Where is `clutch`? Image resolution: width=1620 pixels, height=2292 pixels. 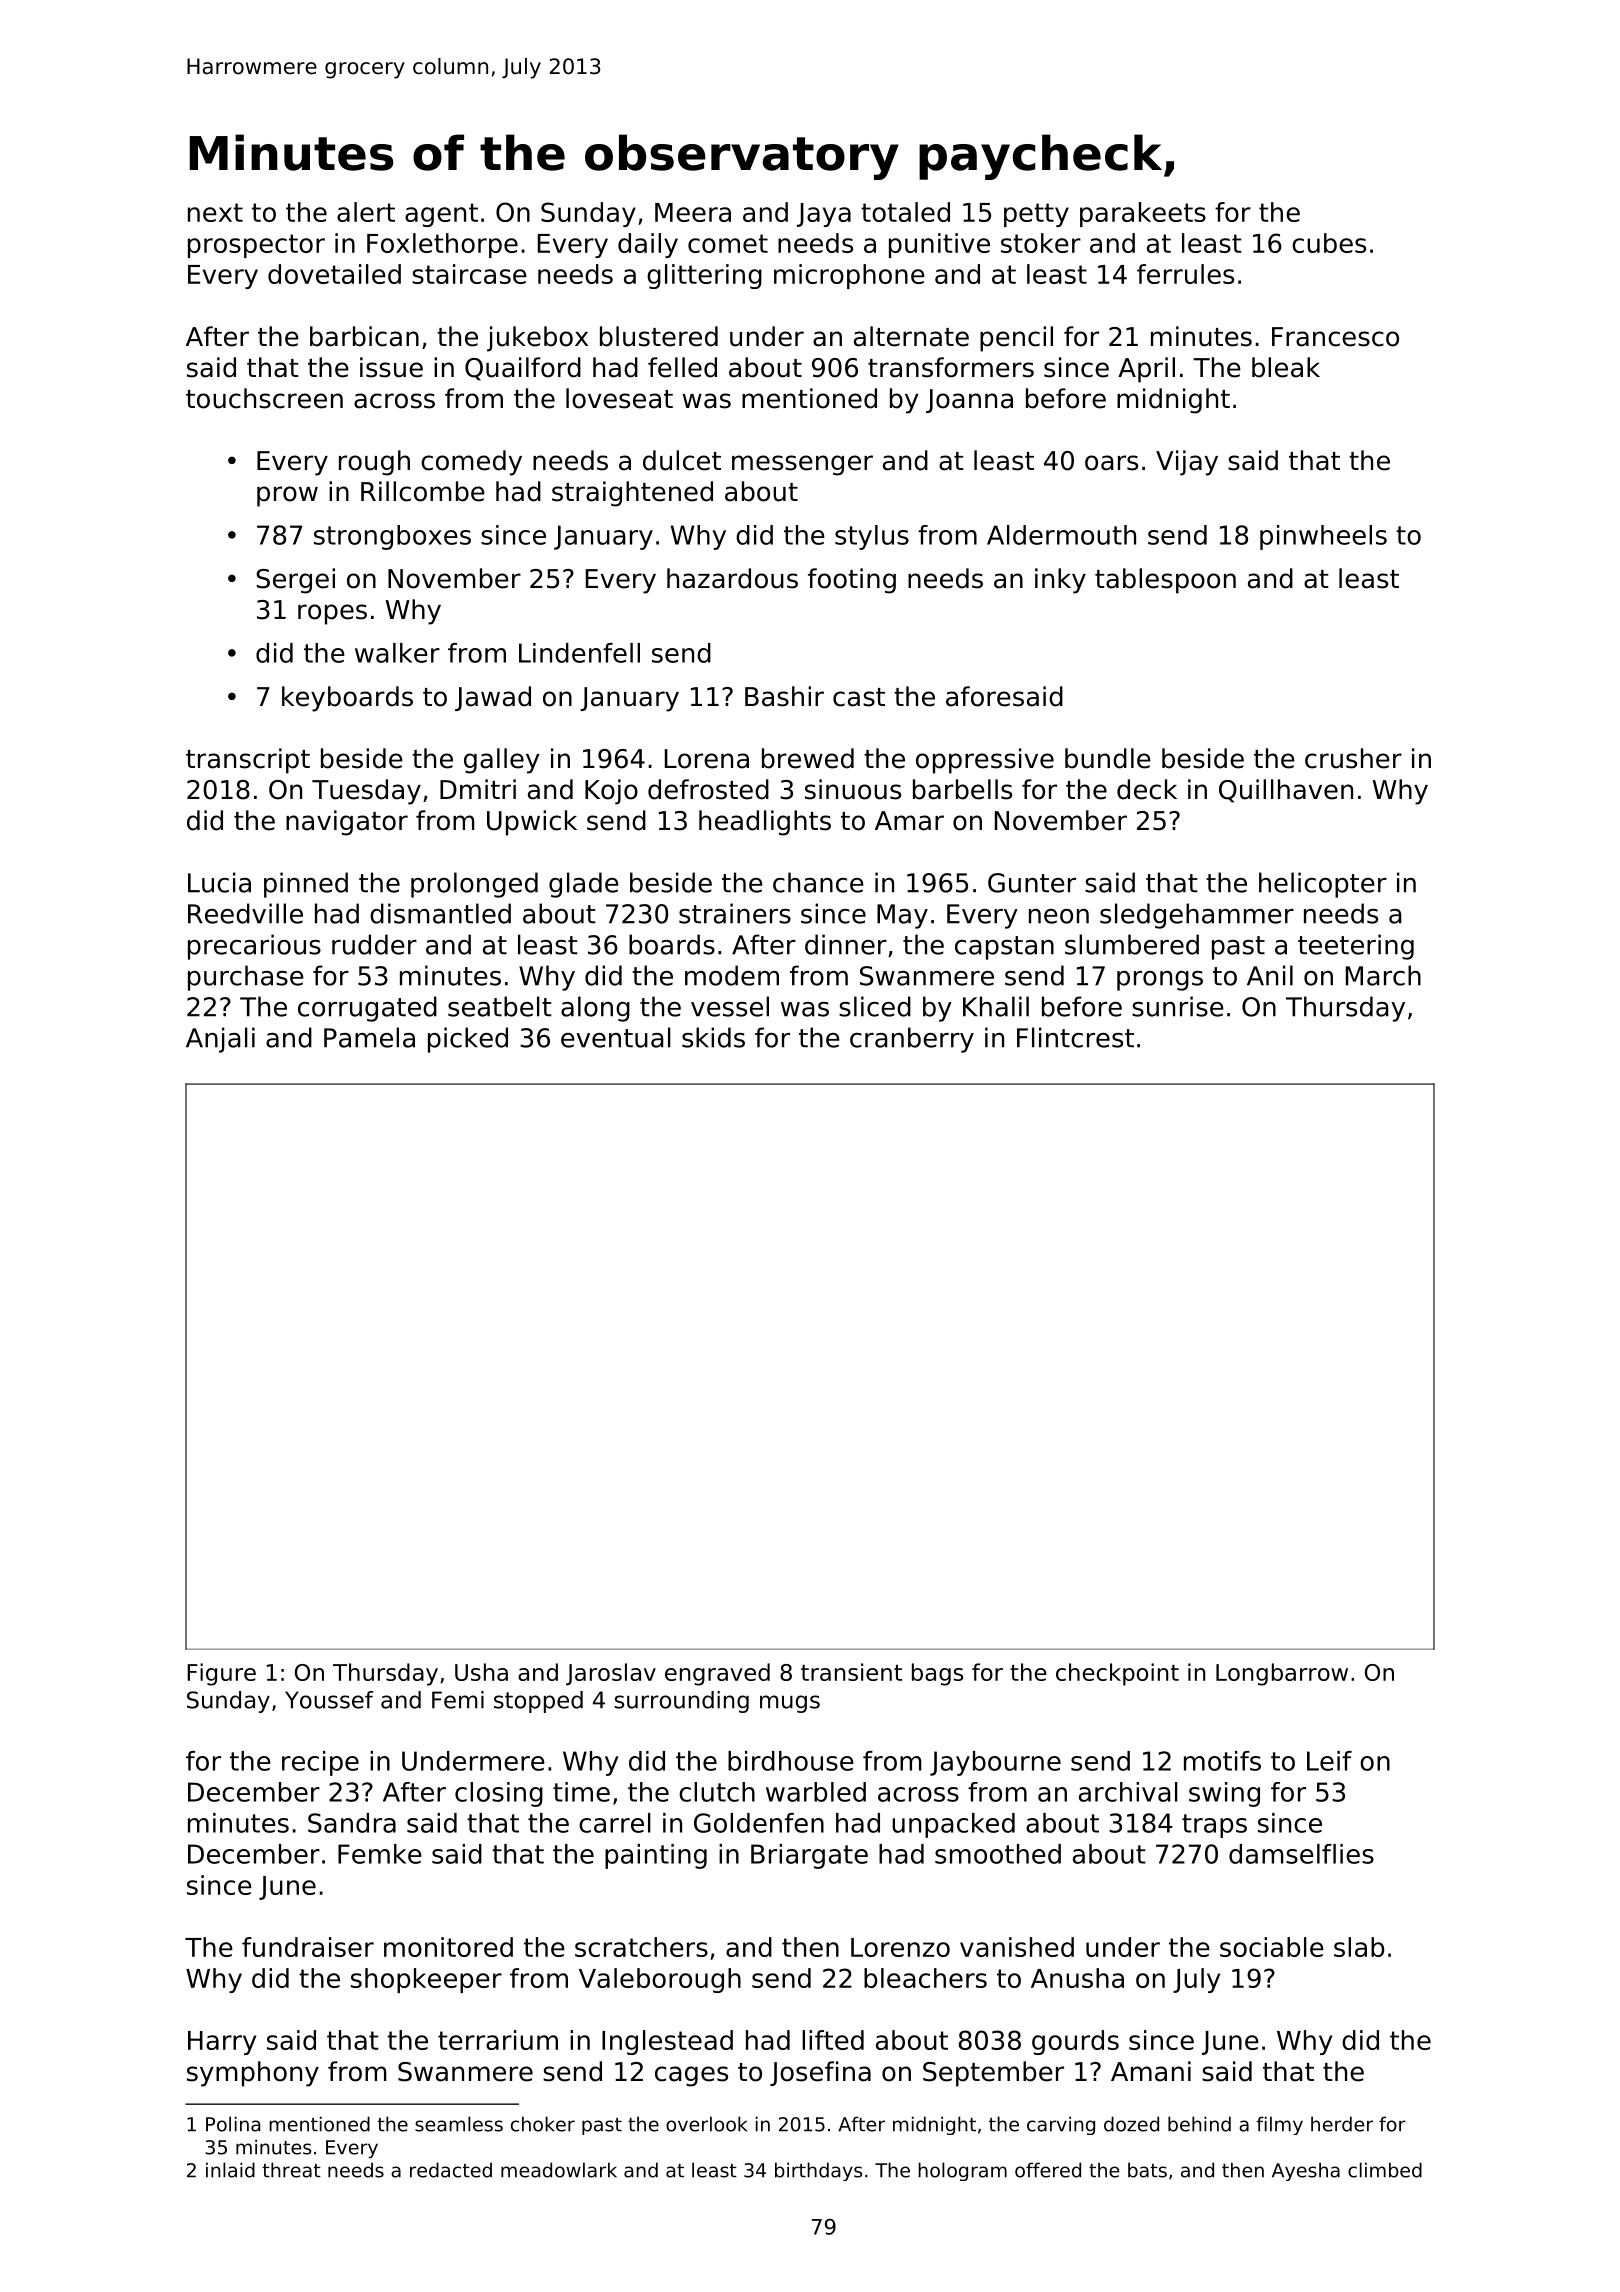
clutch is located at coordinates (717, 1792).
